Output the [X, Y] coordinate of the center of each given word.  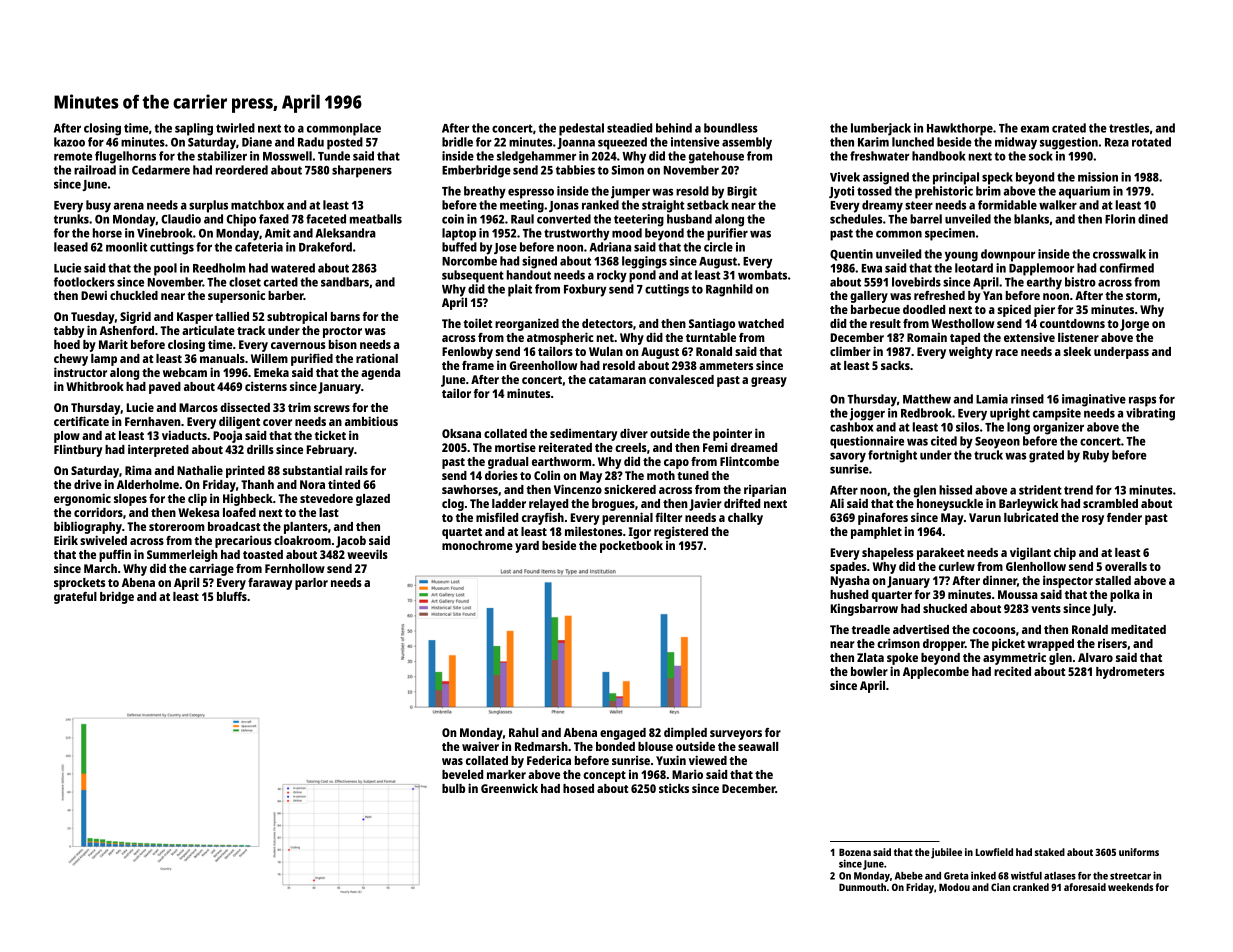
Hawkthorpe [960, 129]
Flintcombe [749, 461]
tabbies [575, 170]
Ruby [1096, 456]
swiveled [103, 540]
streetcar [1130, 876]
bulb [453, 788]
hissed [955, 490]
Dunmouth [862, 887]
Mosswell [287, 156]
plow [67, 437]
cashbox [851, 427]
